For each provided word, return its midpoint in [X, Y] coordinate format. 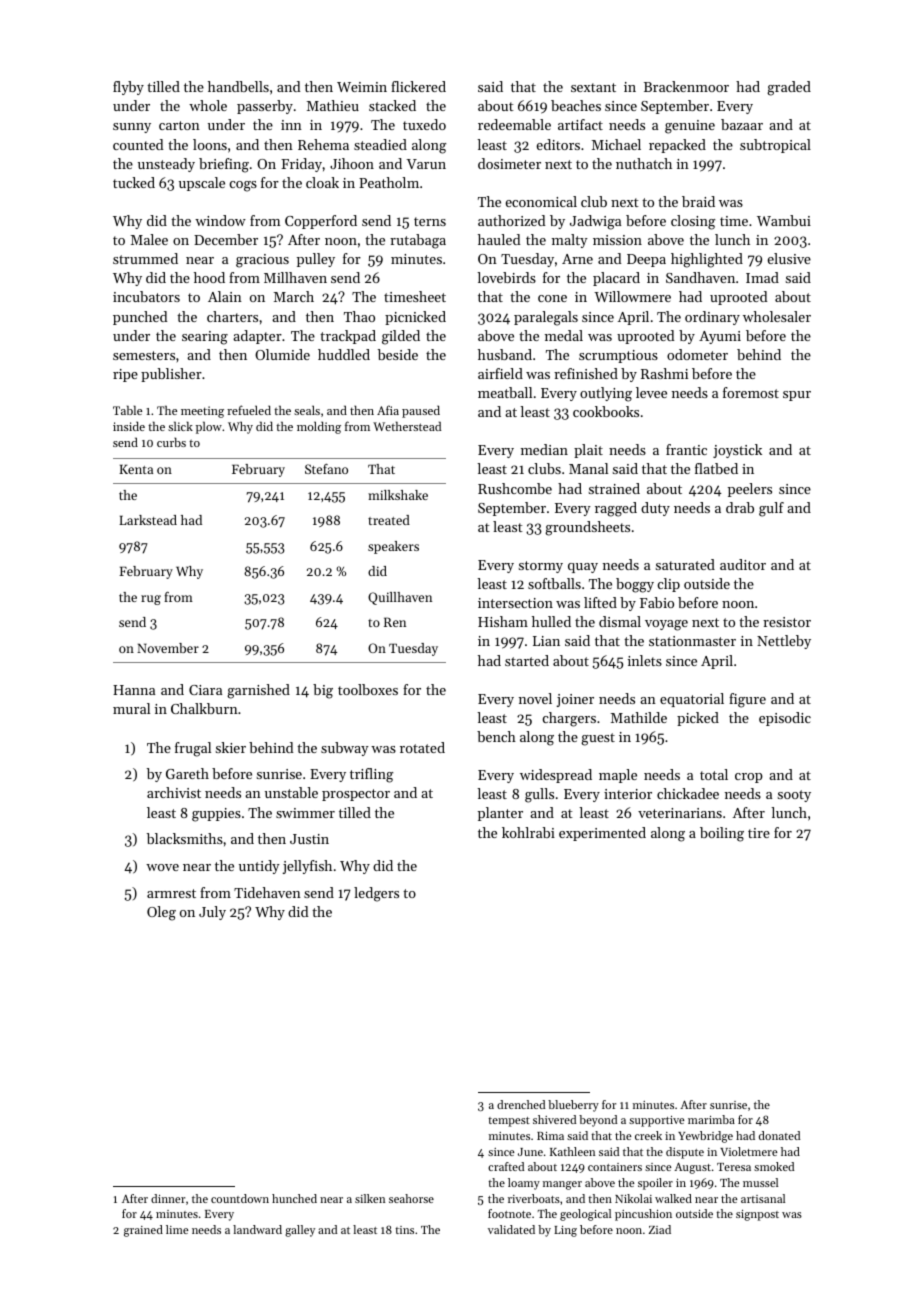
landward [257, 1229]
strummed [145, 258]
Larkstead [148, 520]
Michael [616, 144]
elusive [789, 258]
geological [585, 1215]
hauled [499, 239]
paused [421, 411]
